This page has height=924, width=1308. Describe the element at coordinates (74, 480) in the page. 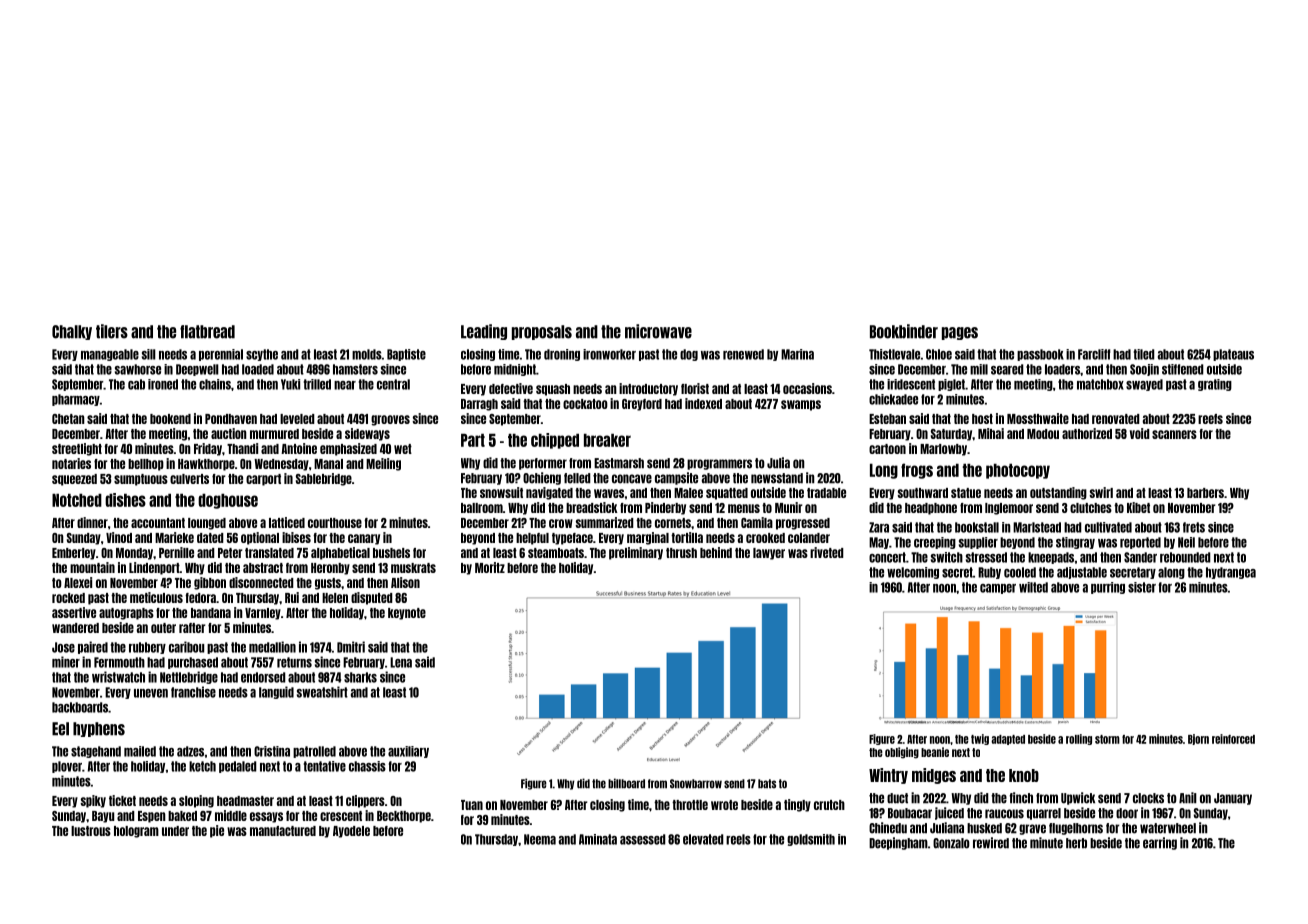

I see `squeezed` at that location.
